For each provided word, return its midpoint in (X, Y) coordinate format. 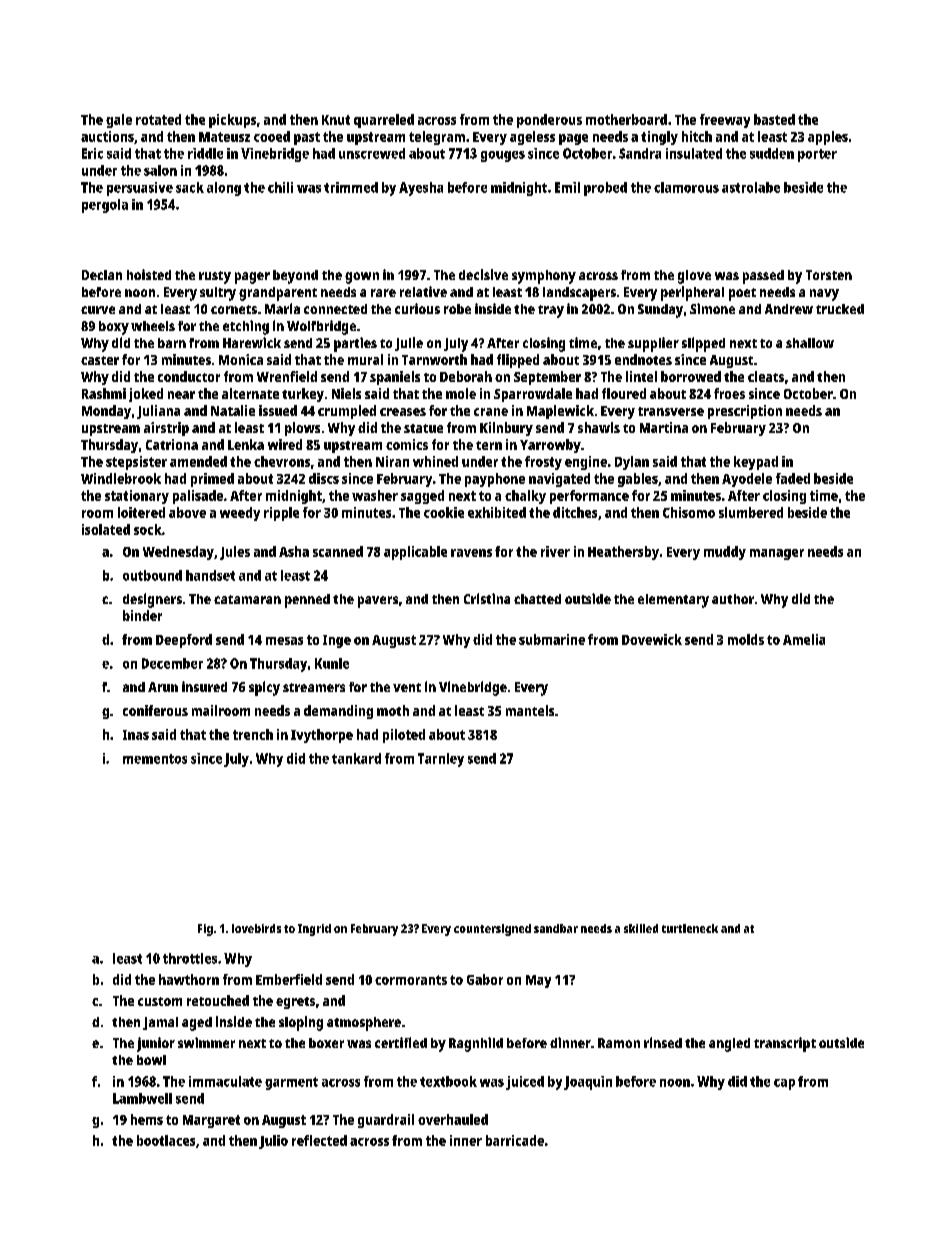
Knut (336, 120)
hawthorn (189, 979)
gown (362, 278)
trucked (840, 309)
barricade (515, 1140)
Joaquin (588, 1083)
